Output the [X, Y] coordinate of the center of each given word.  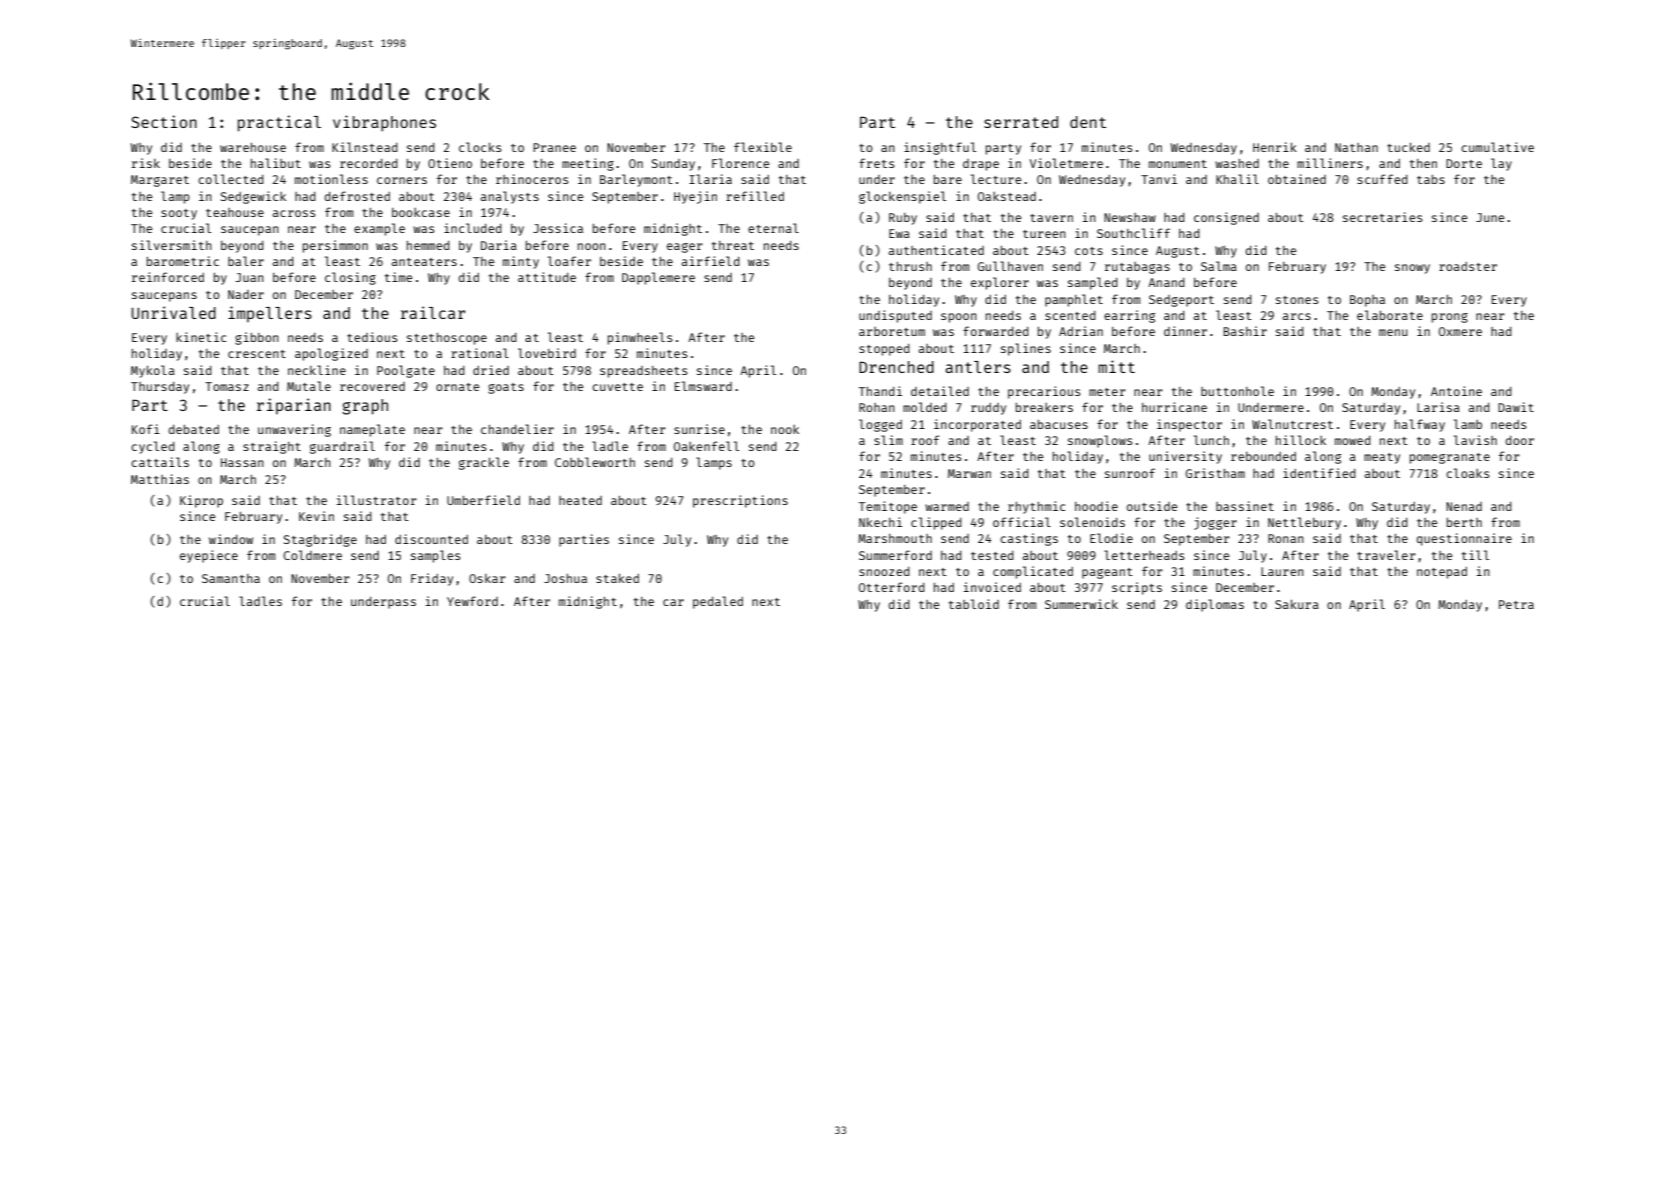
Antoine [1456, 391]
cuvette [617, 387]
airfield [711, 261]
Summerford [895, 555]
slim [888, 440]
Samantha [231, 578]
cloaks [1467, 473]
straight [272, 447]
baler [246, 261]
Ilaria [710, 179]
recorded [369, 163]
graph [365, 407]
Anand [1166, 282]
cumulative [1497, 147]
